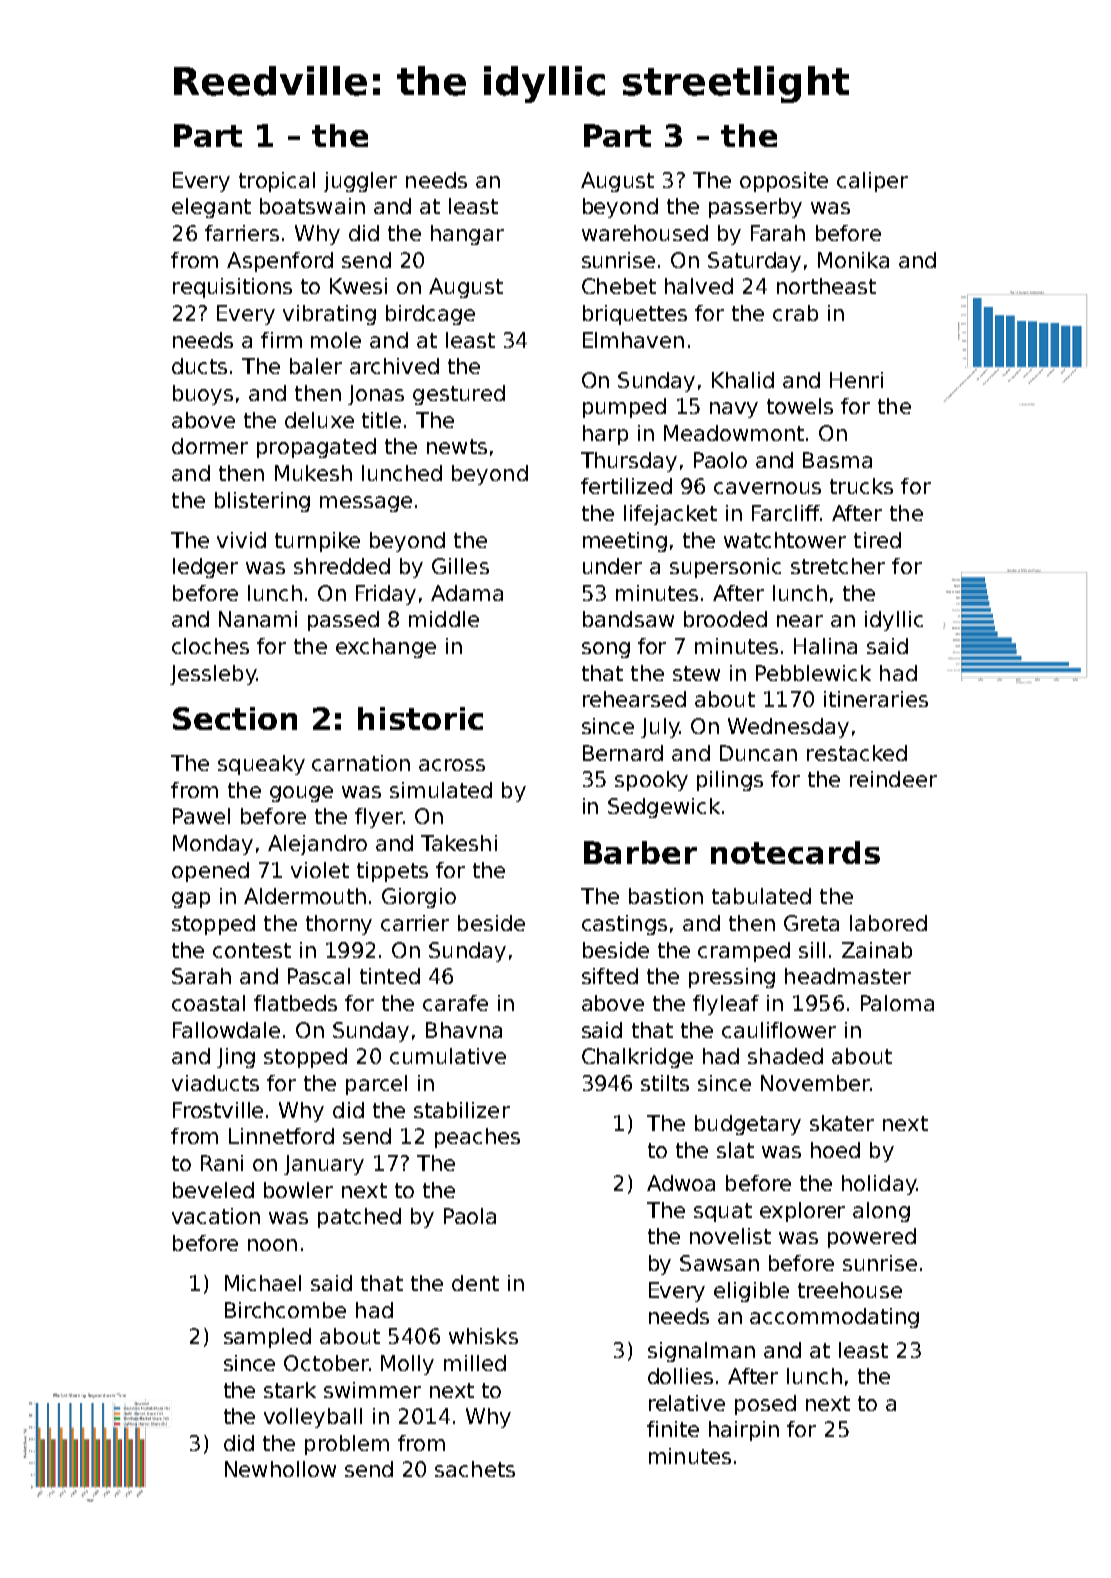 This document has height=1578, width=1111. I want to click on reindeer, so click(893, 779).
